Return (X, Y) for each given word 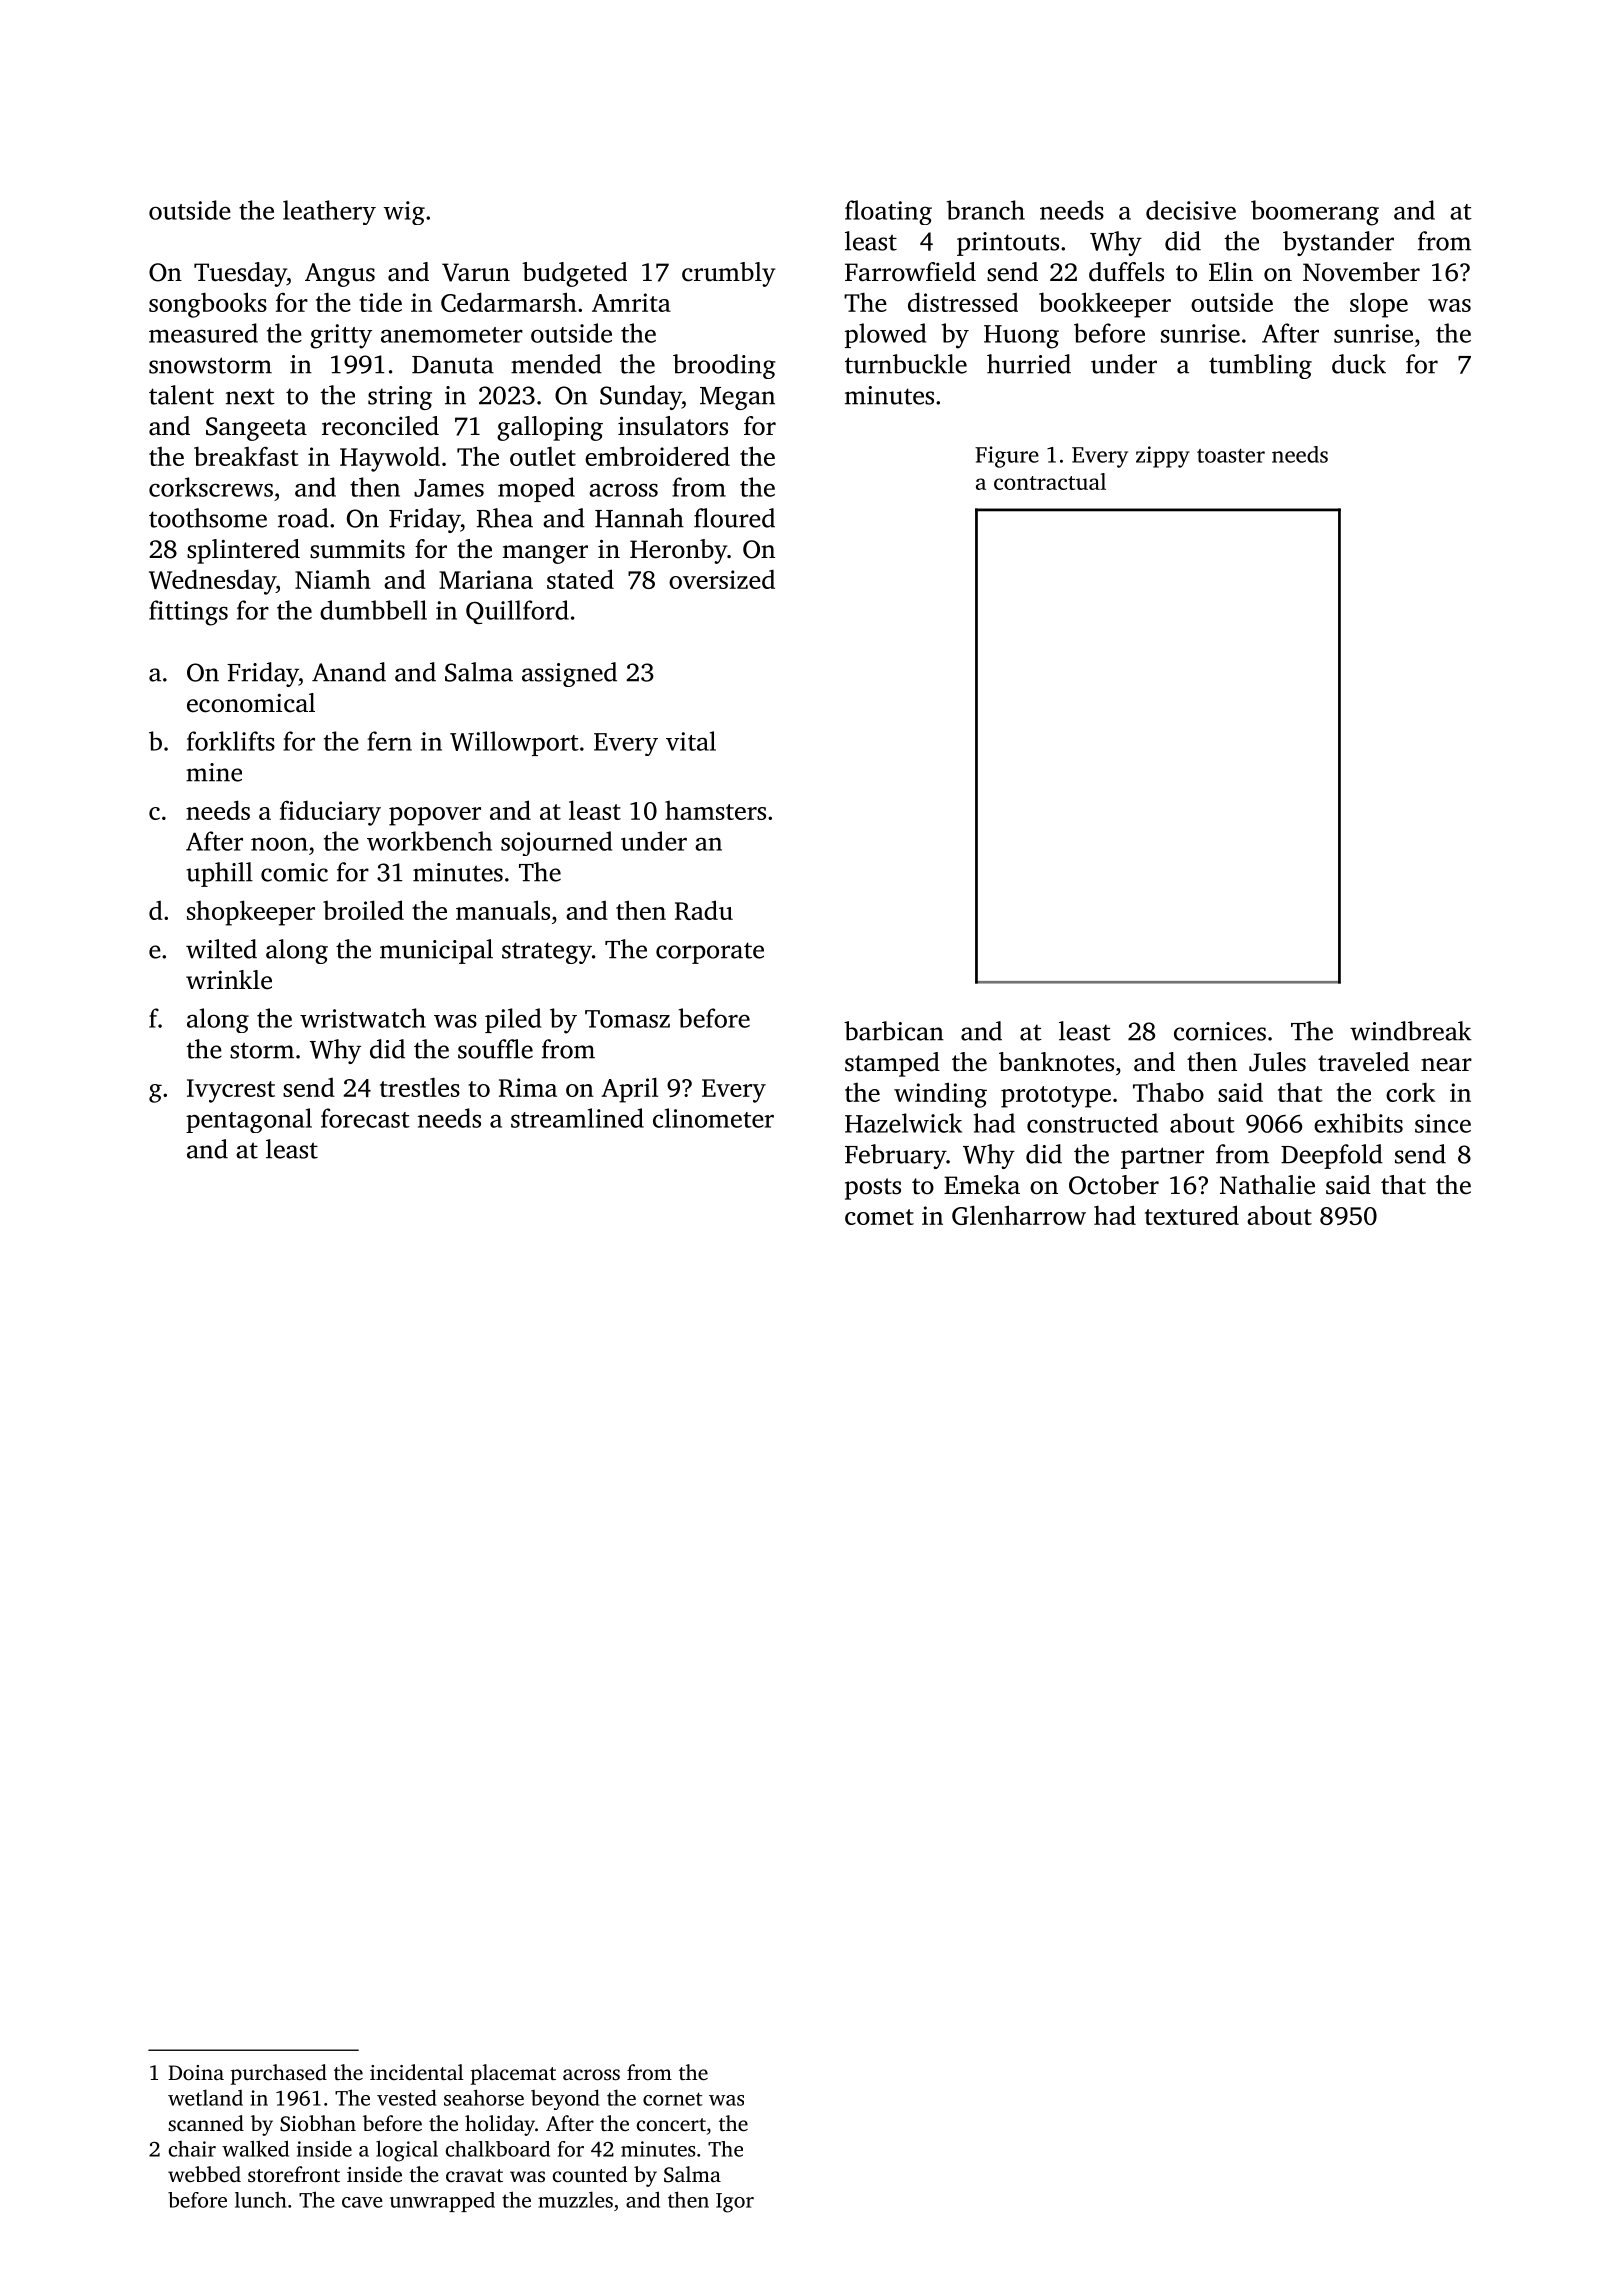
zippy (1163, 457)
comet (879, 1217)
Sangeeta (256, 429)
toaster (1231, 456)
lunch (261, 2200)
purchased (279, 2074)
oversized (722, 579)
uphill (219, 874)
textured (1192, 1215)
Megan (737, 398)
